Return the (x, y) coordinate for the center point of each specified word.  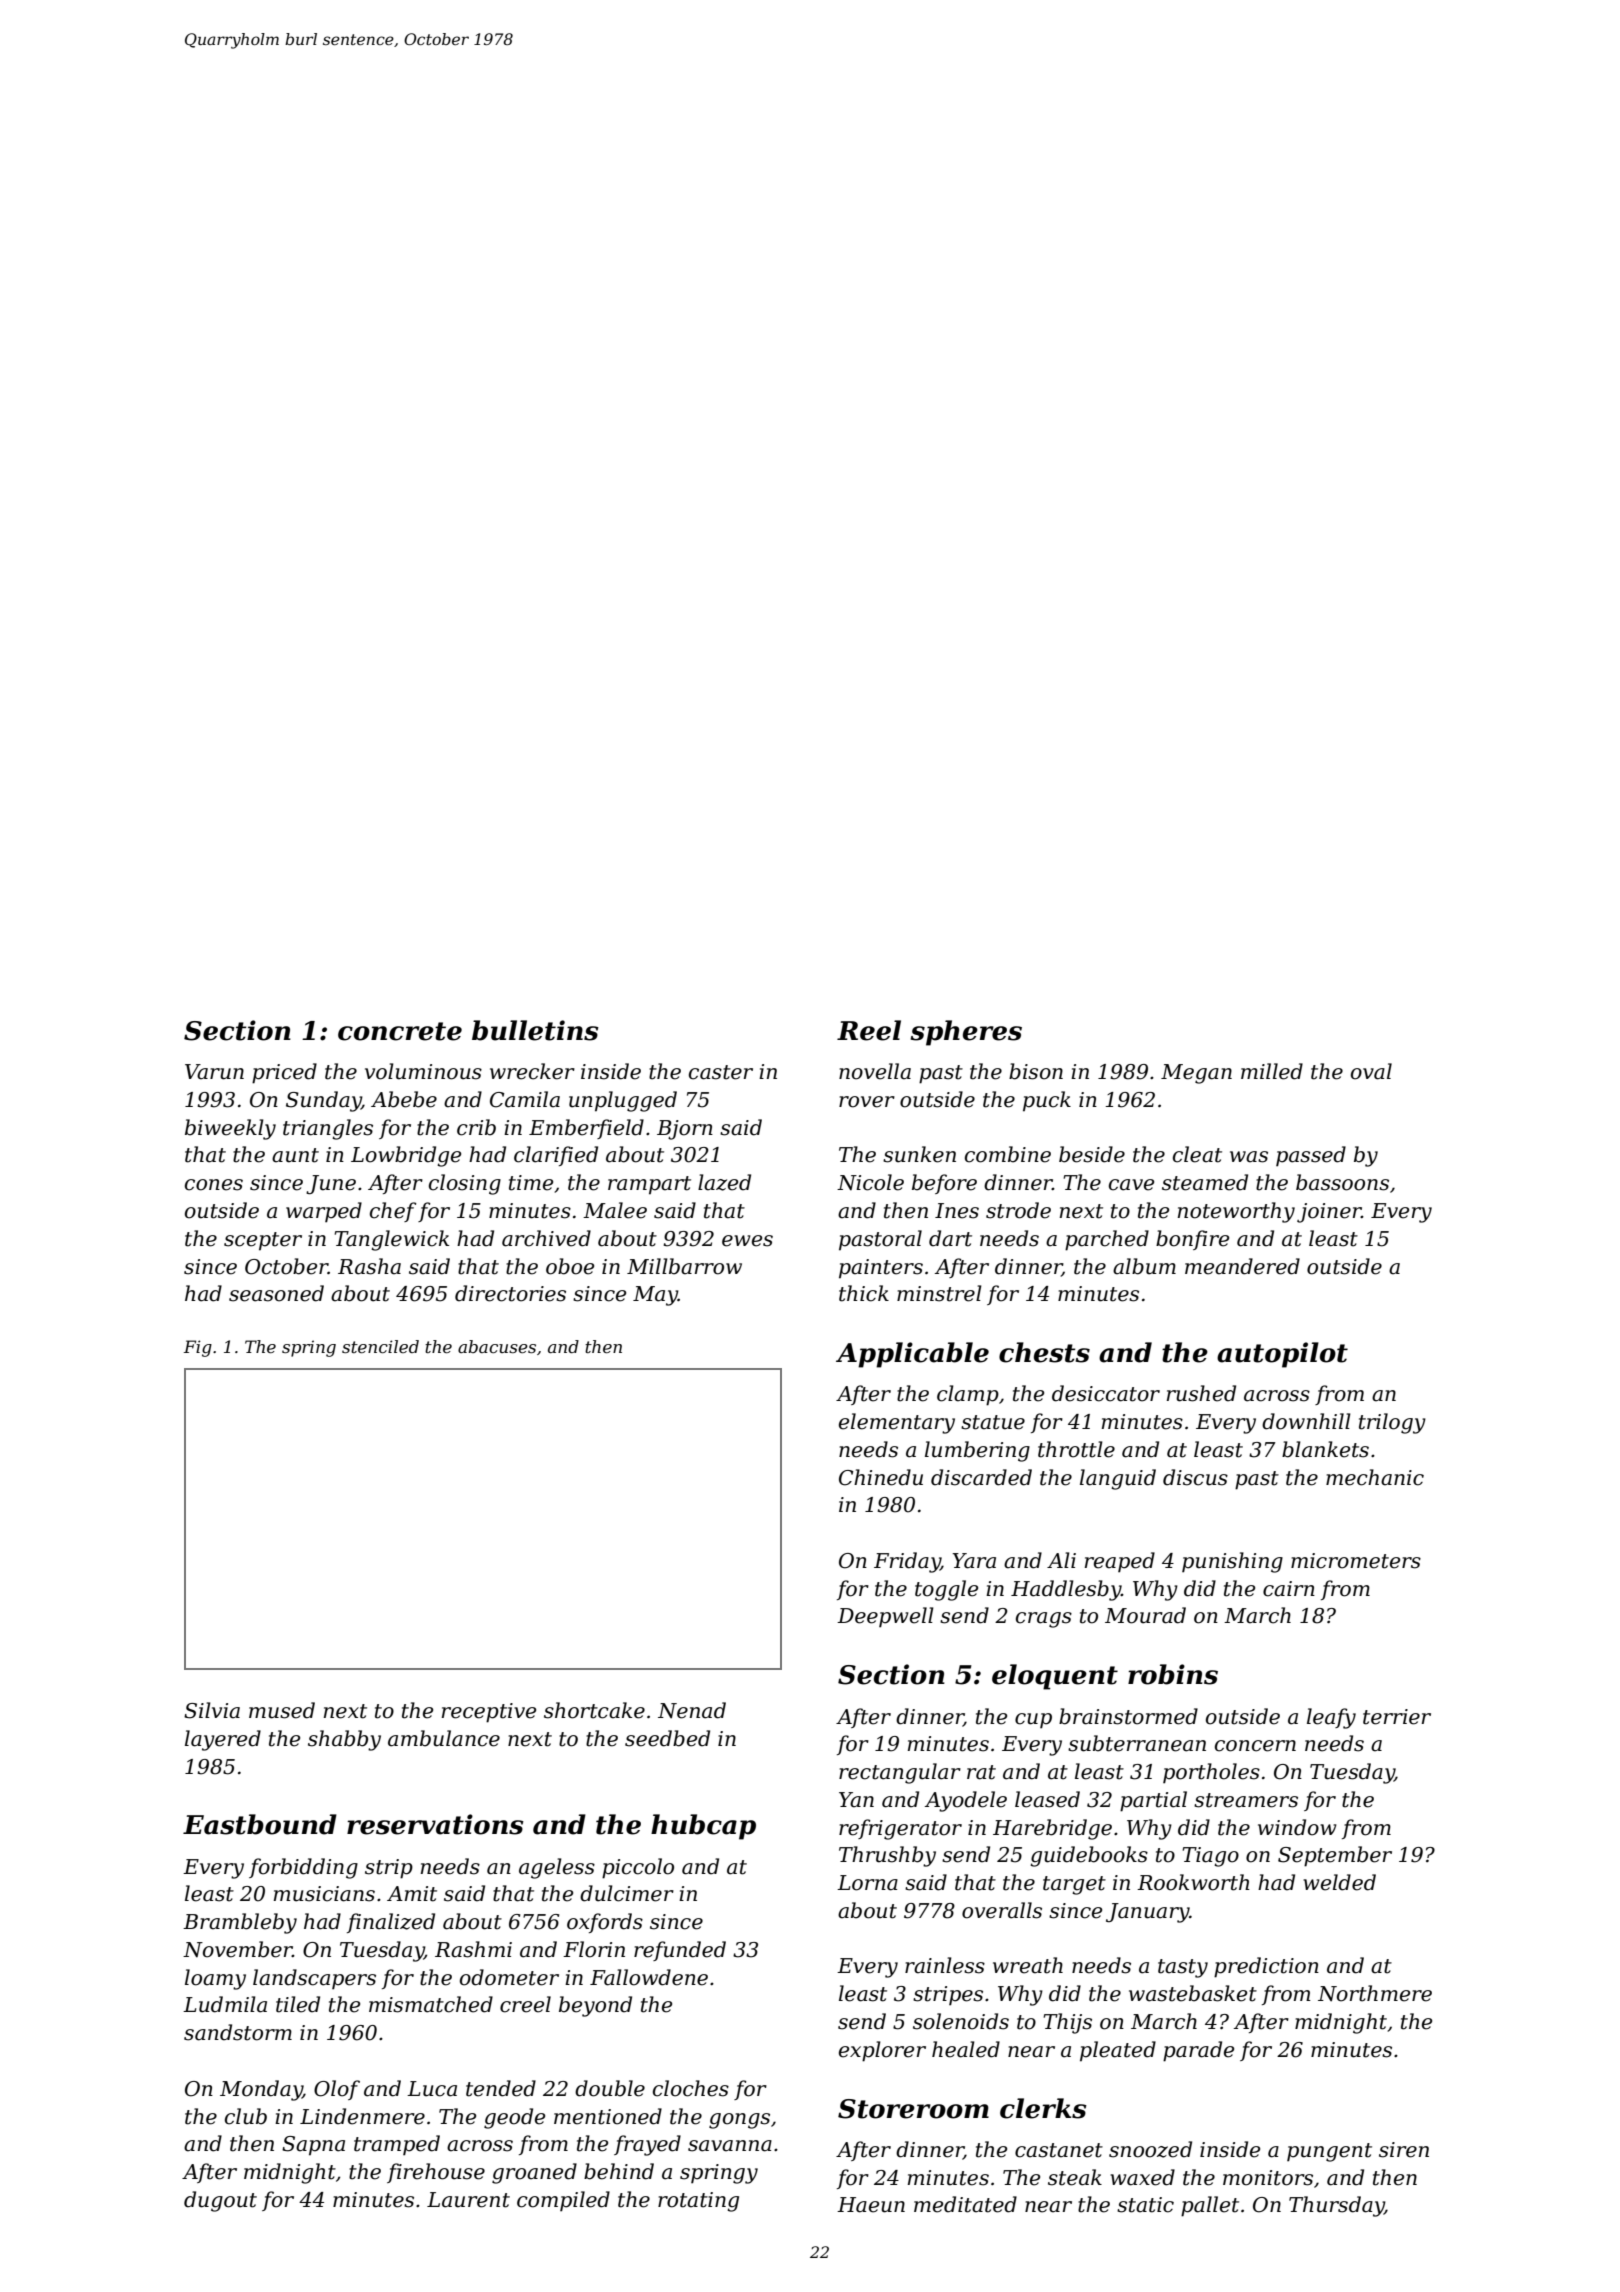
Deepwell (885, 1617)
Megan (1196, 1074)
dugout (220, 2201)
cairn (1289, 1589)
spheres (966, 1033)
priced (284, 1073)
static (1145, 2205)
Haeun (871, 2205)
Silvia (212, 1710)
